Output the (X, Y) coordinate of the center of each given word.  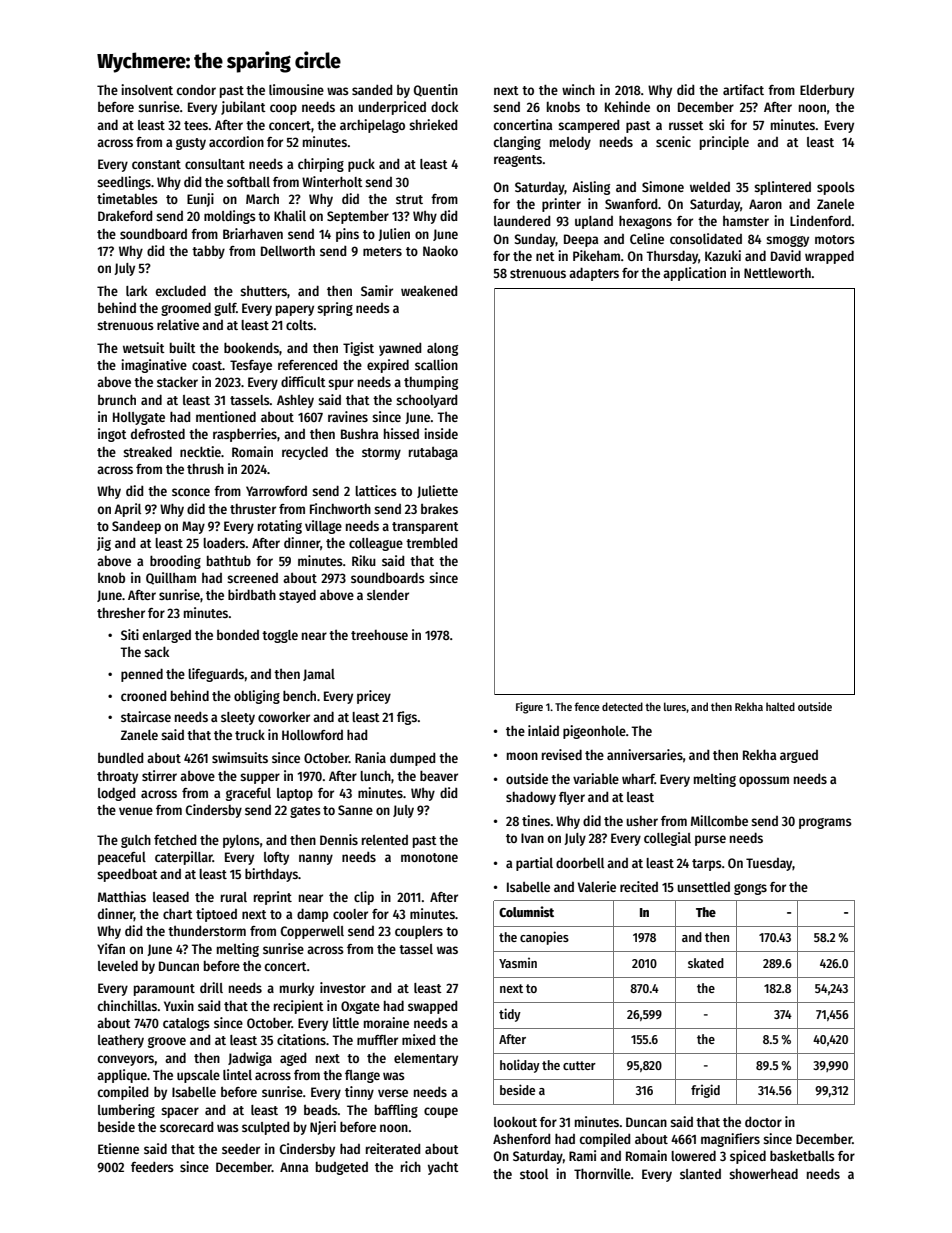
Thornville (602, 1173)
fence (587, 706)
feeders (152, 1167)
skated (706, 963)
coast (207, 365)
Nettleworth (777, 273)
